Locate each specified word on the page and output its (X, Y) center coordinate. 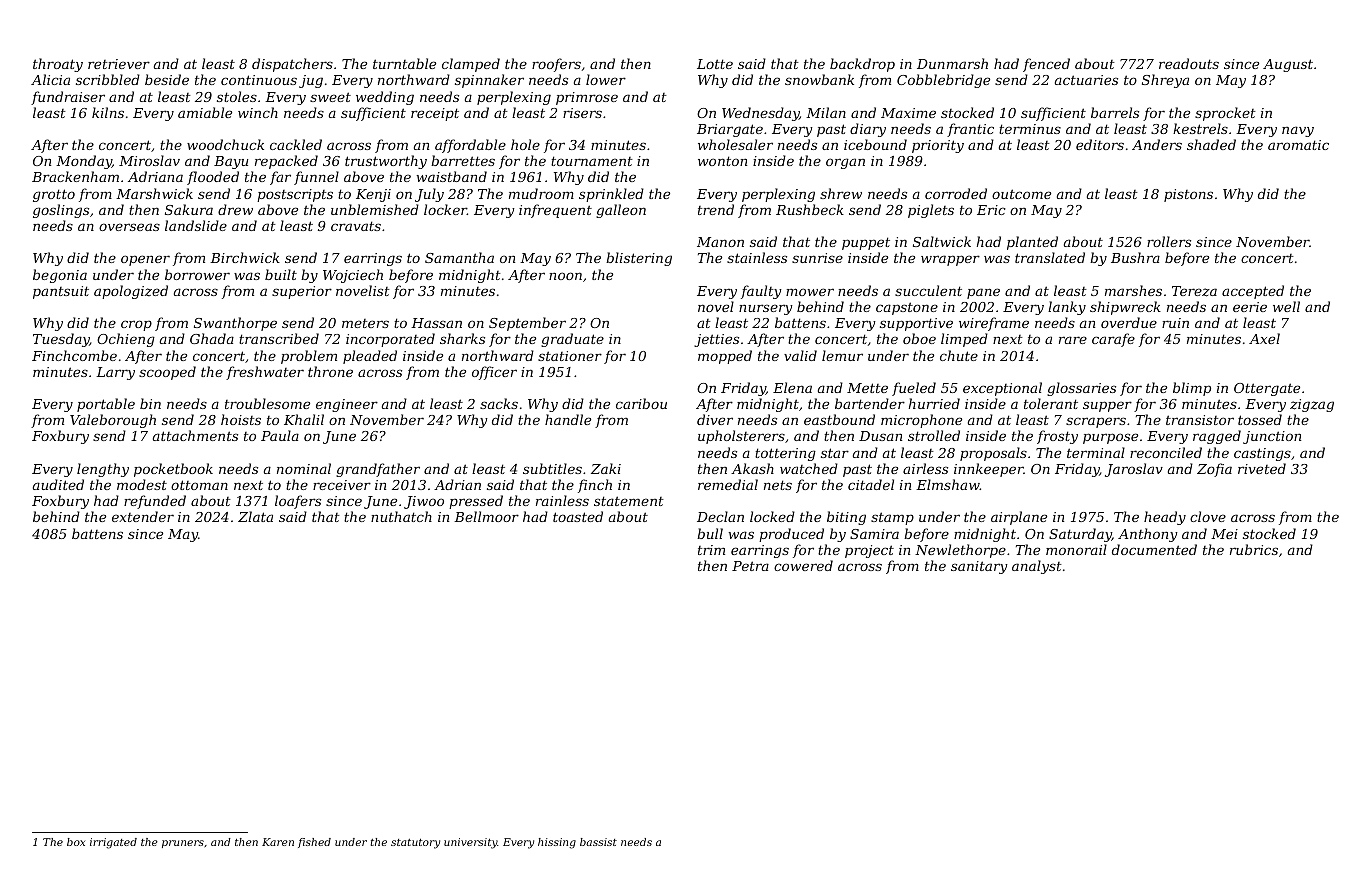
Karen (278, 842)
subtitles (552, 468)
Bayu (231, 162)
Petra (750, 566)
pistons (1188, 195)
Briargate (730, 130)
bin (150, 403)
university (470, 843)
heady (1165, 518)
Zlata (255, 516)
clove (1208, 516)
